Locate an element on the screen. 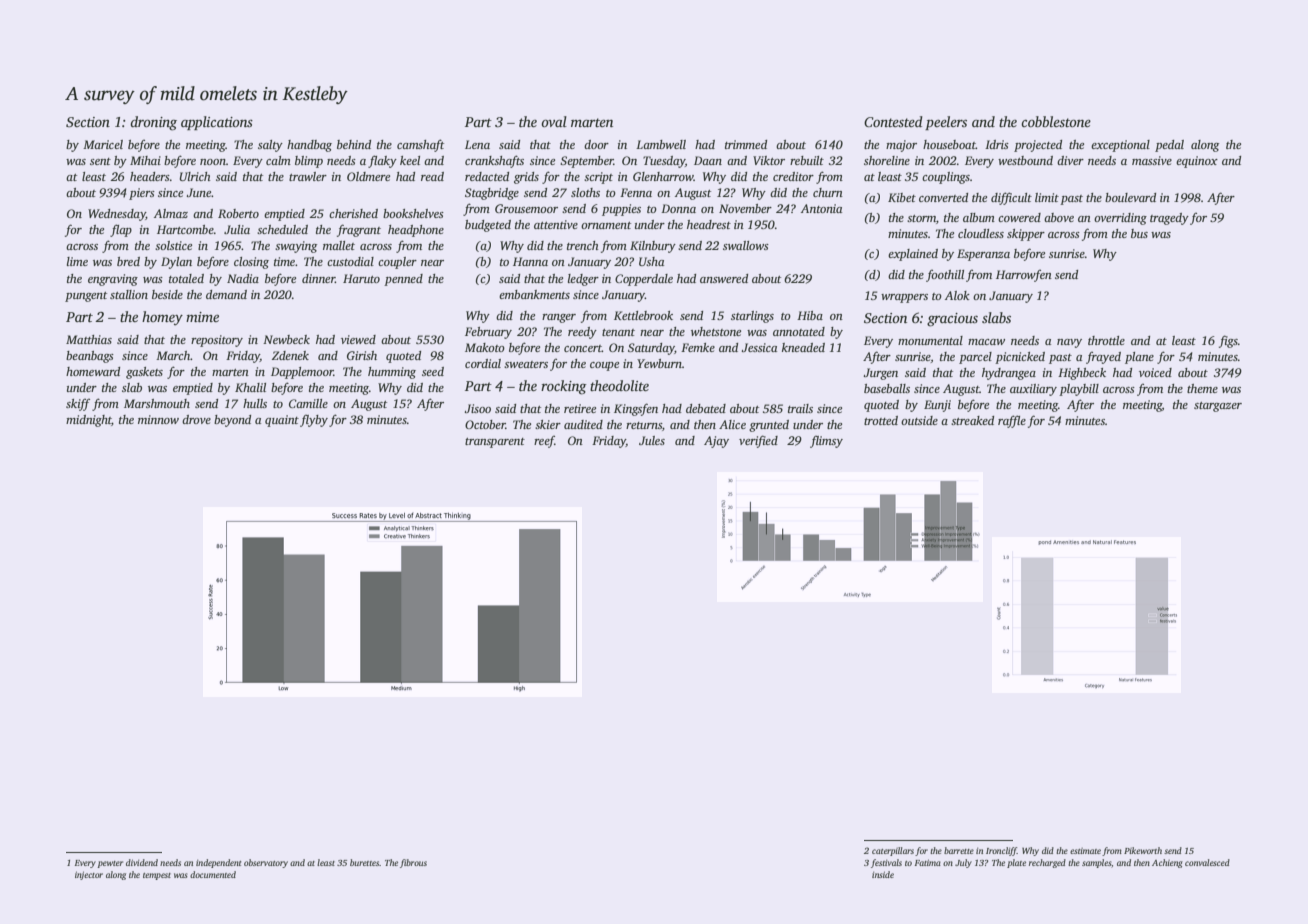 The image size is (1308, 924). minnow is located at coordinates (158, 419).
